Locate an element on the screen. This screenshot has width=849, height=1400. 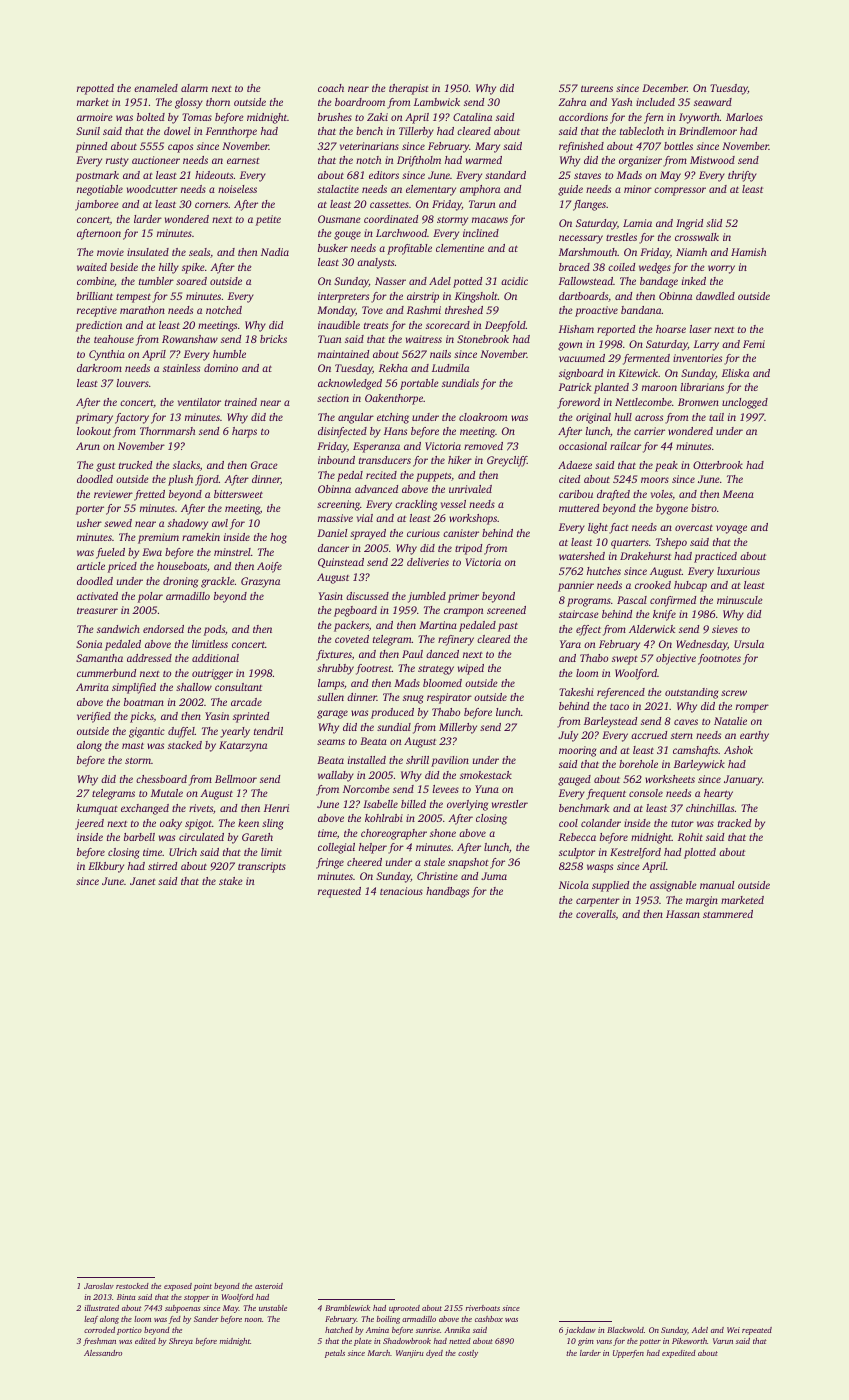
stammered is located at coordinates (728, 914).
